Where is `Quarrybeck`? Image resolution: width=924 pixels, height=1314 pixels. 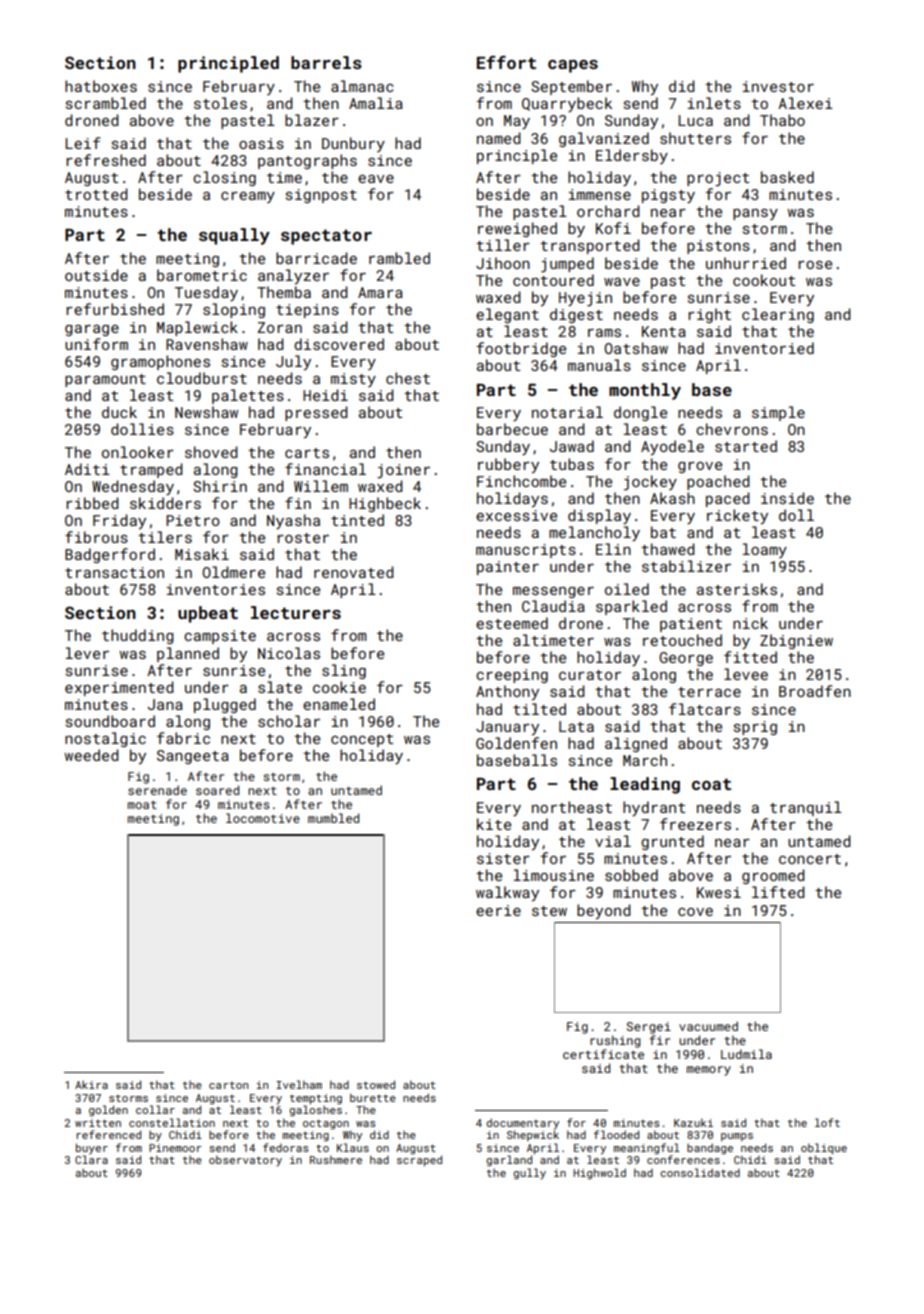 Quarrybeck is located at coordinates (567, 104).
